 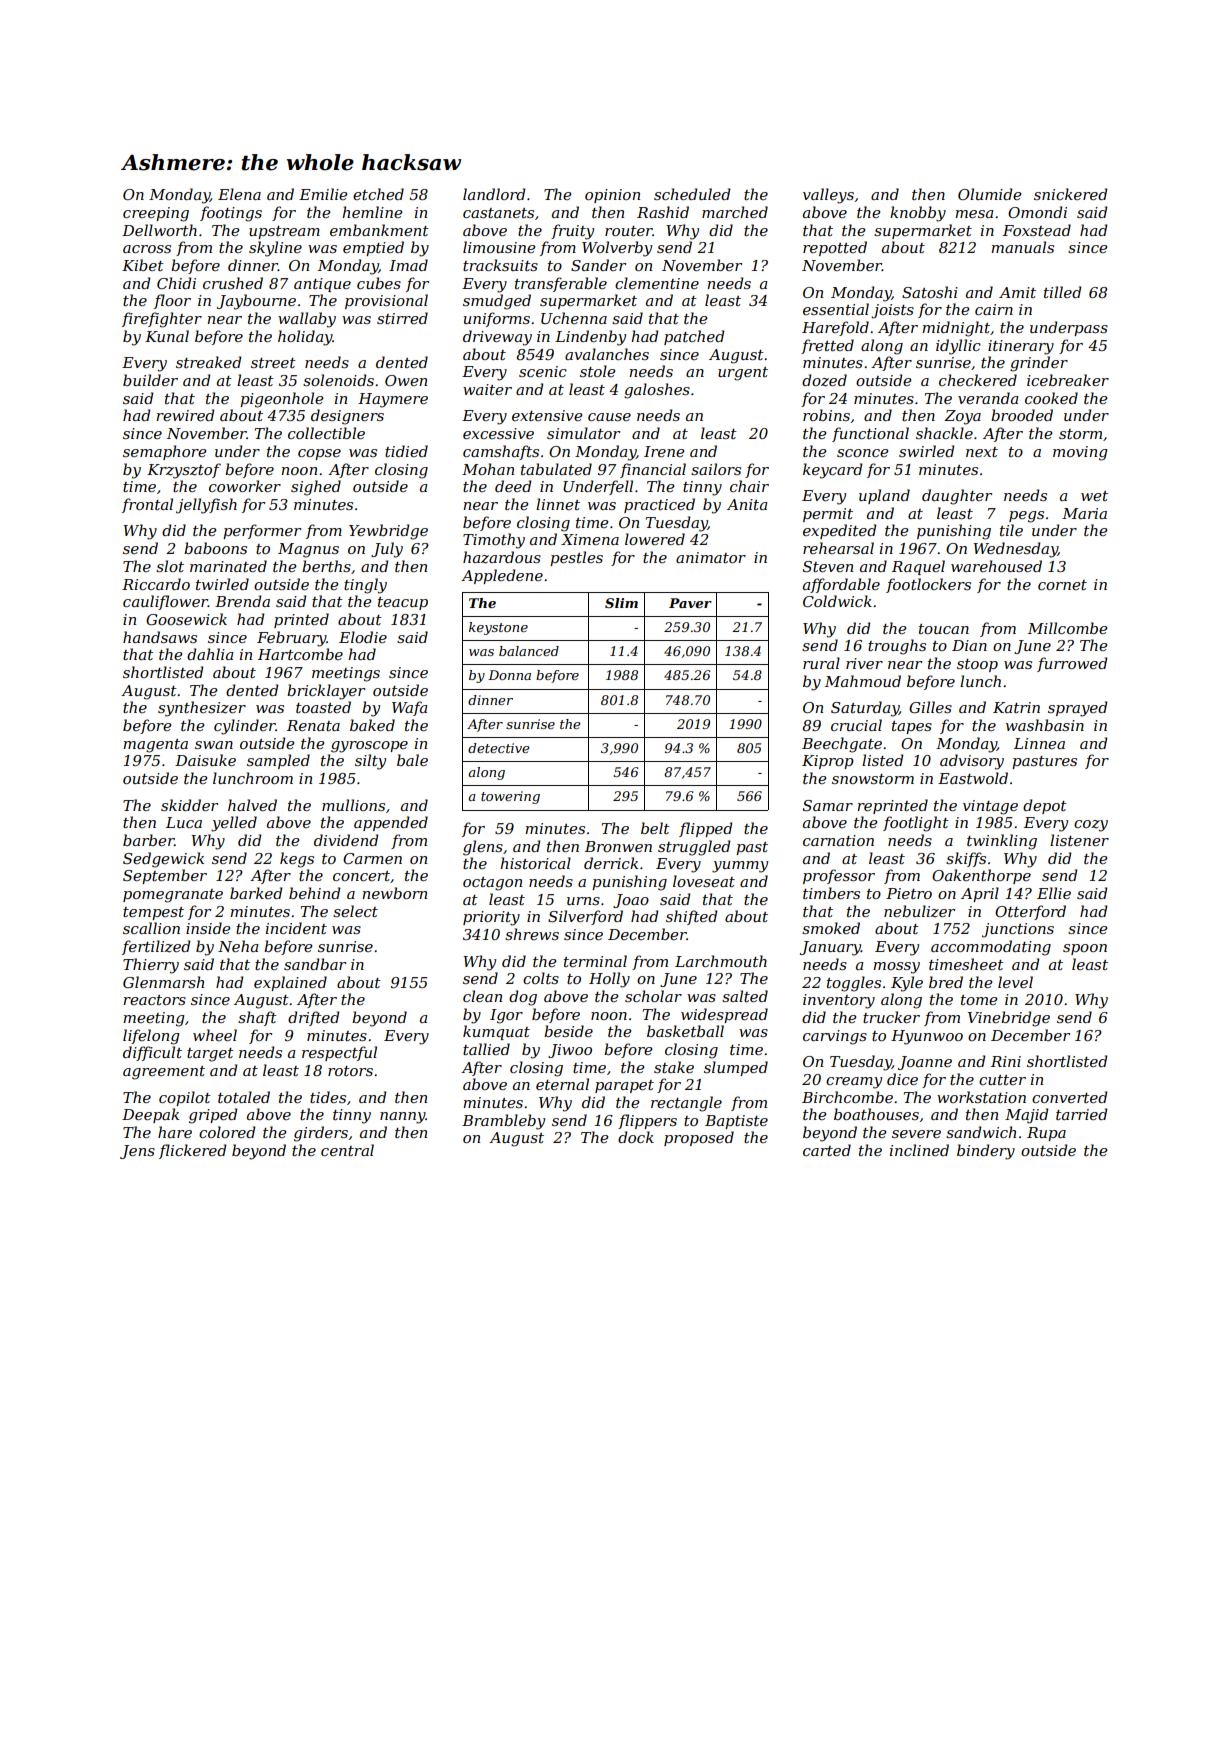 I want to click on flickered, so click(x=192, y=1151).
